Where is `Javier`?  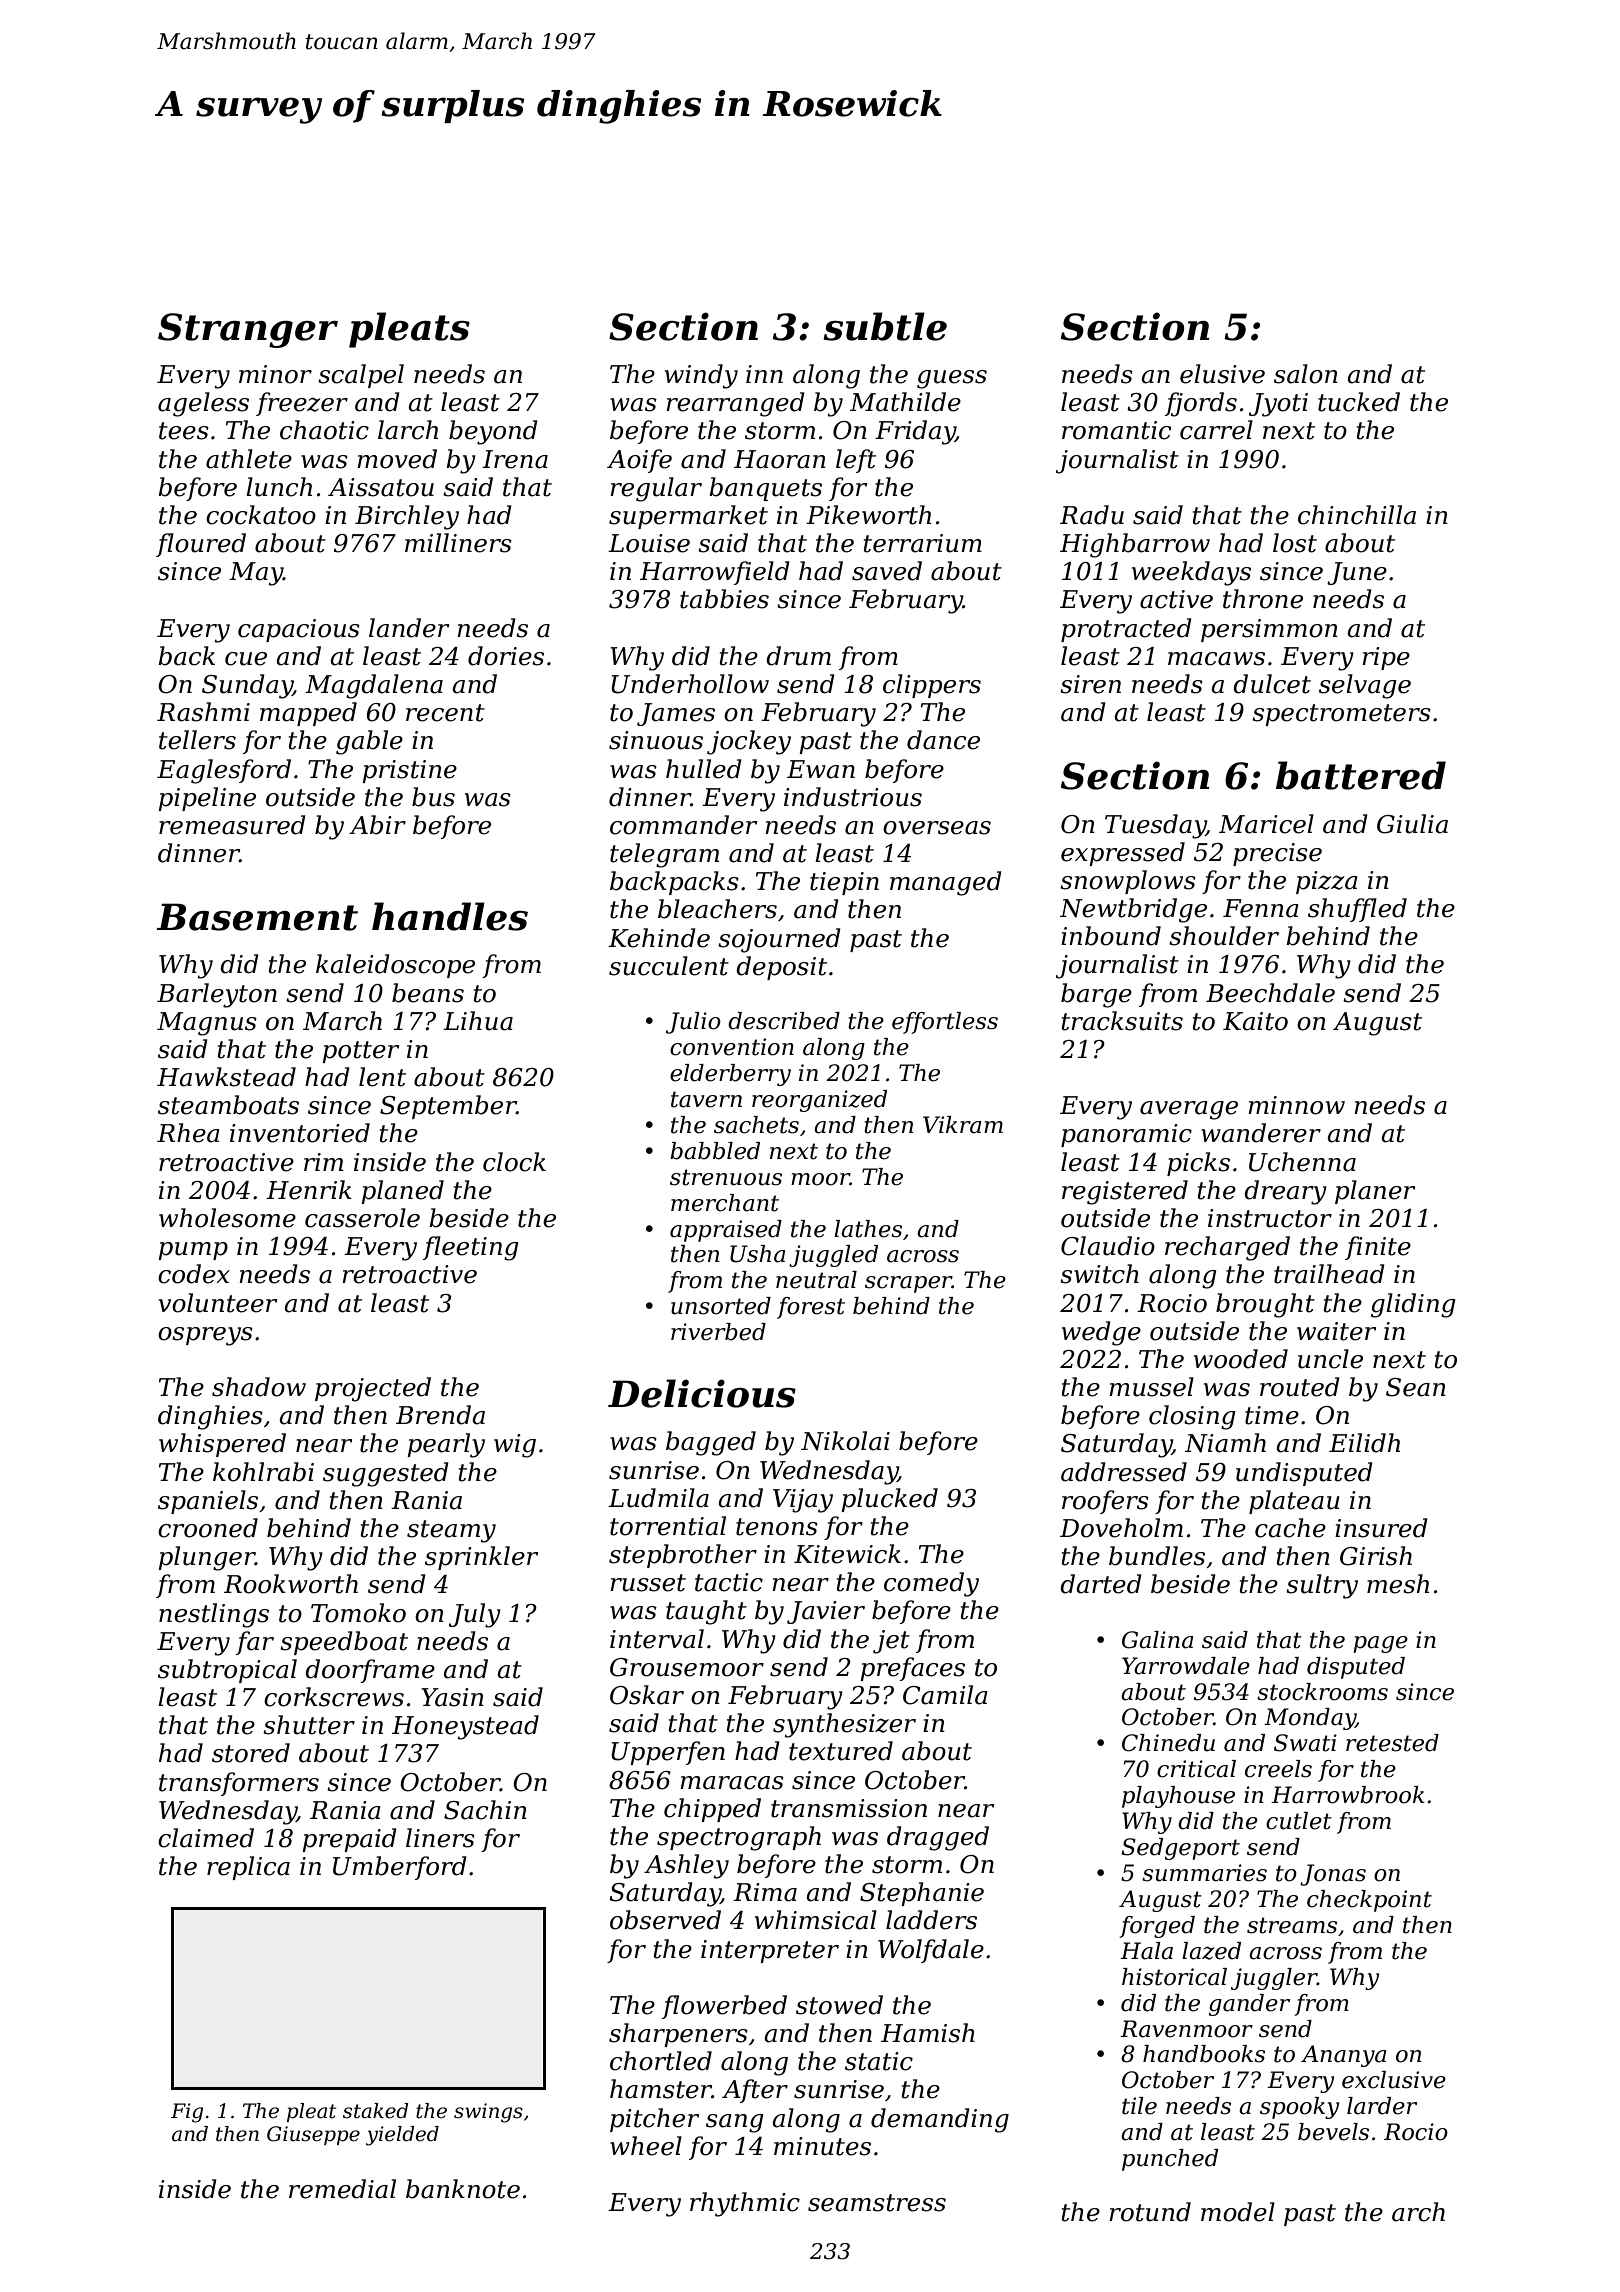
Javier is located at coordinates (826, 1612).
